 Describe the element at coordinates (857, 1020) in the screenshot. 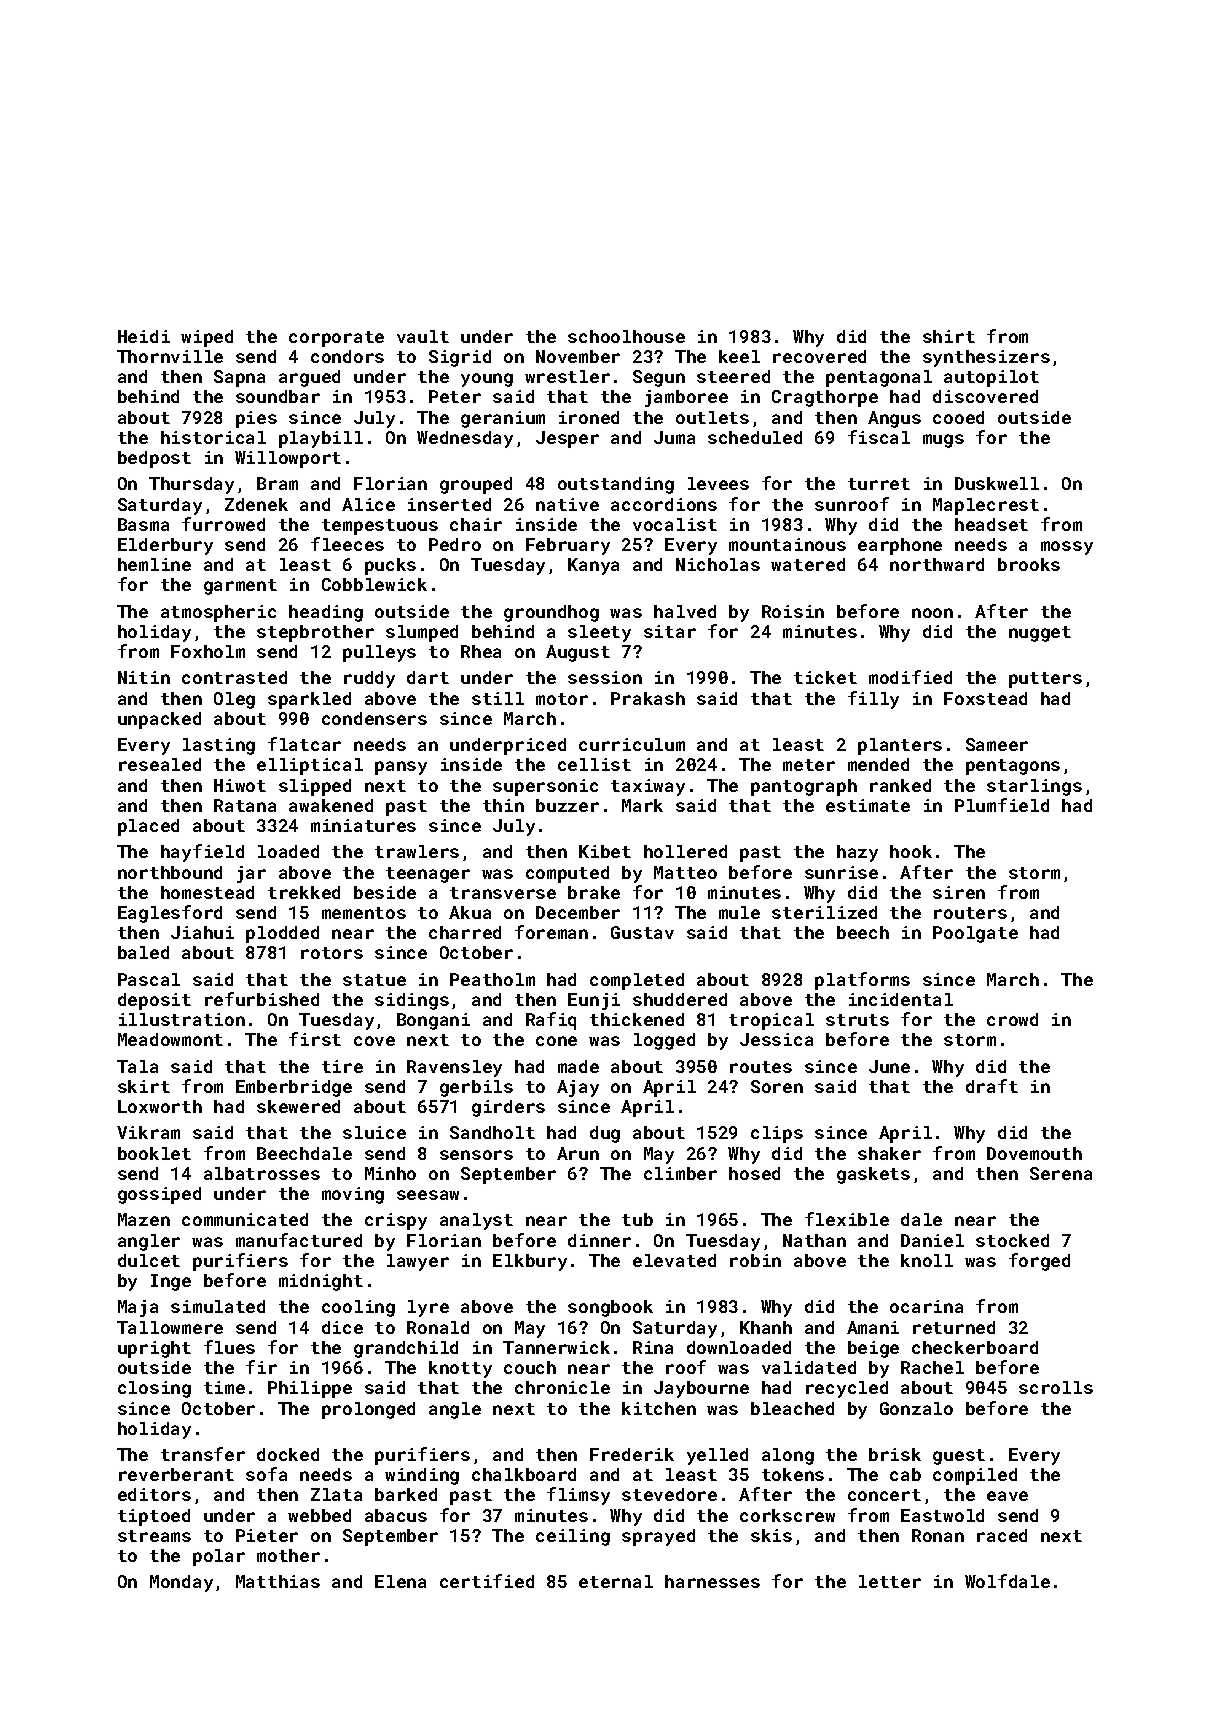

I see `struts` at that location.
